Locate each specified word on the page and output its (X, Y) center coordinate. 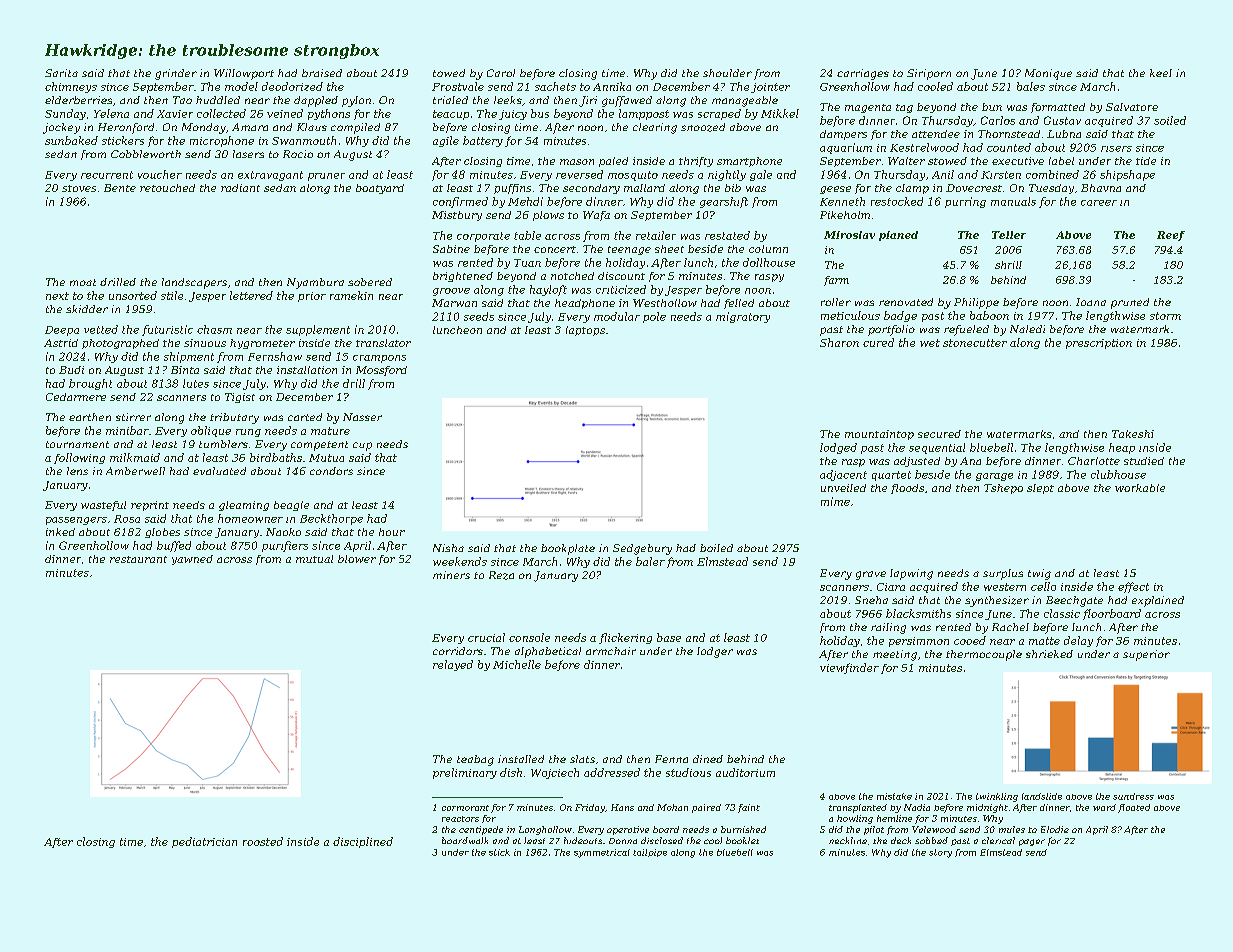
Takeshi (1133, 434)
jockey (61, 128)
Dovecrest (974, 188)
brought (90, 384)
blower (357, 559)
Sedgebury (642, 549)
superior (1146, 655)
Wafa (596, 216)
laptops (585, 331)
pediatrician (204, 842)
